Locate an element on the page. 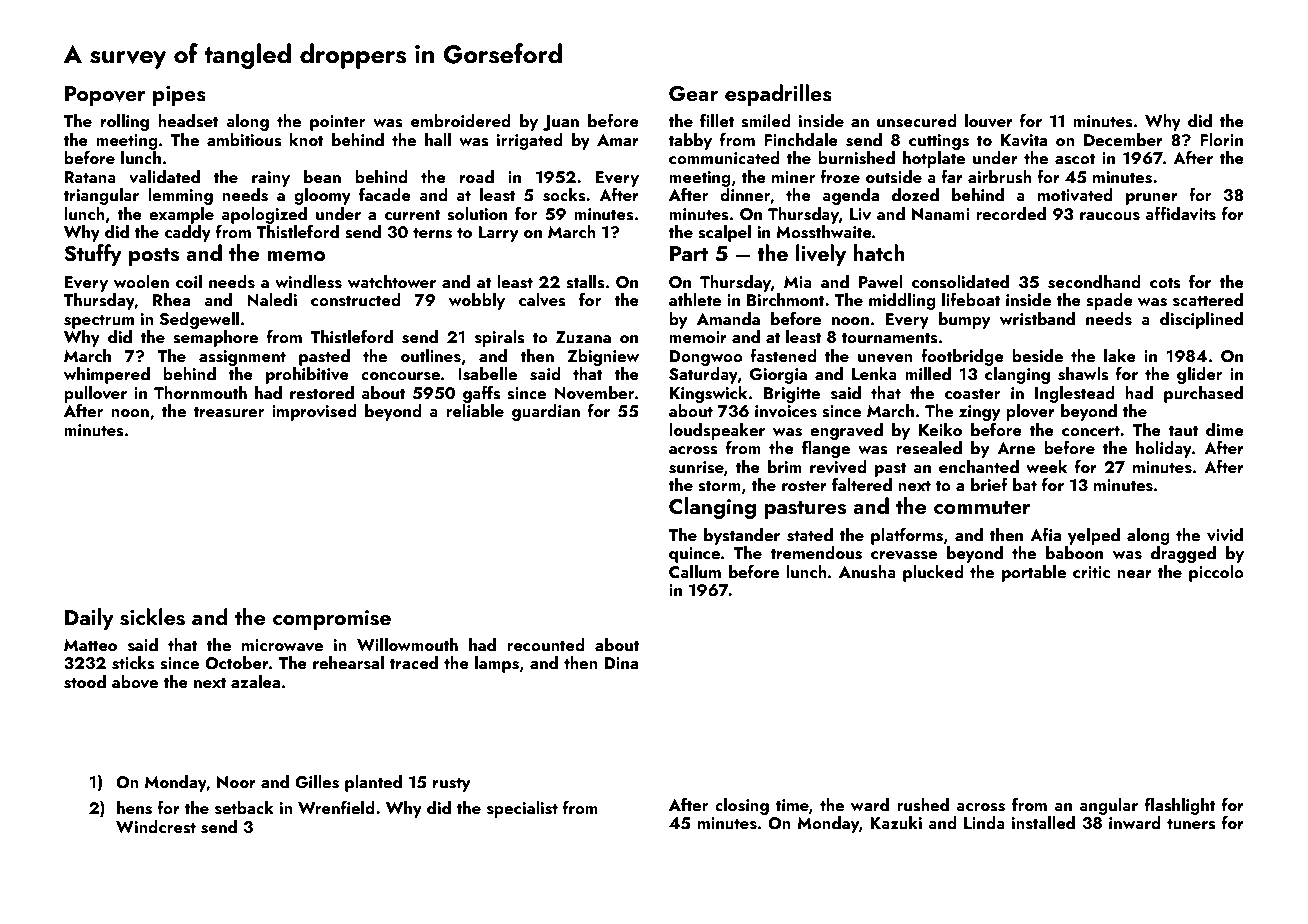  constructed is located at coordinates (356, 300).
